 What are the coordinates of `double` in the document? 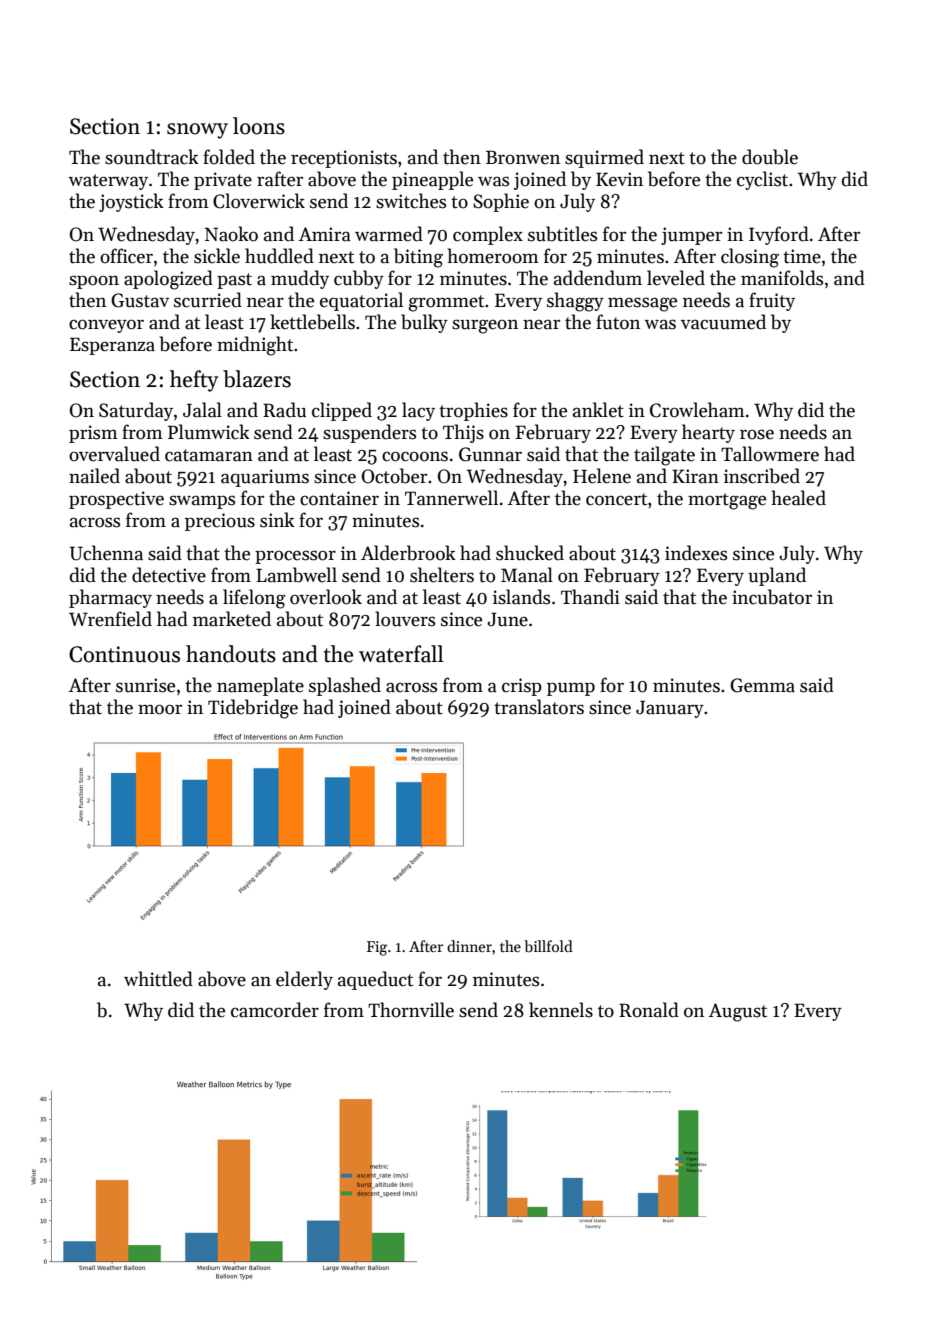 It's located at (770, 157).
